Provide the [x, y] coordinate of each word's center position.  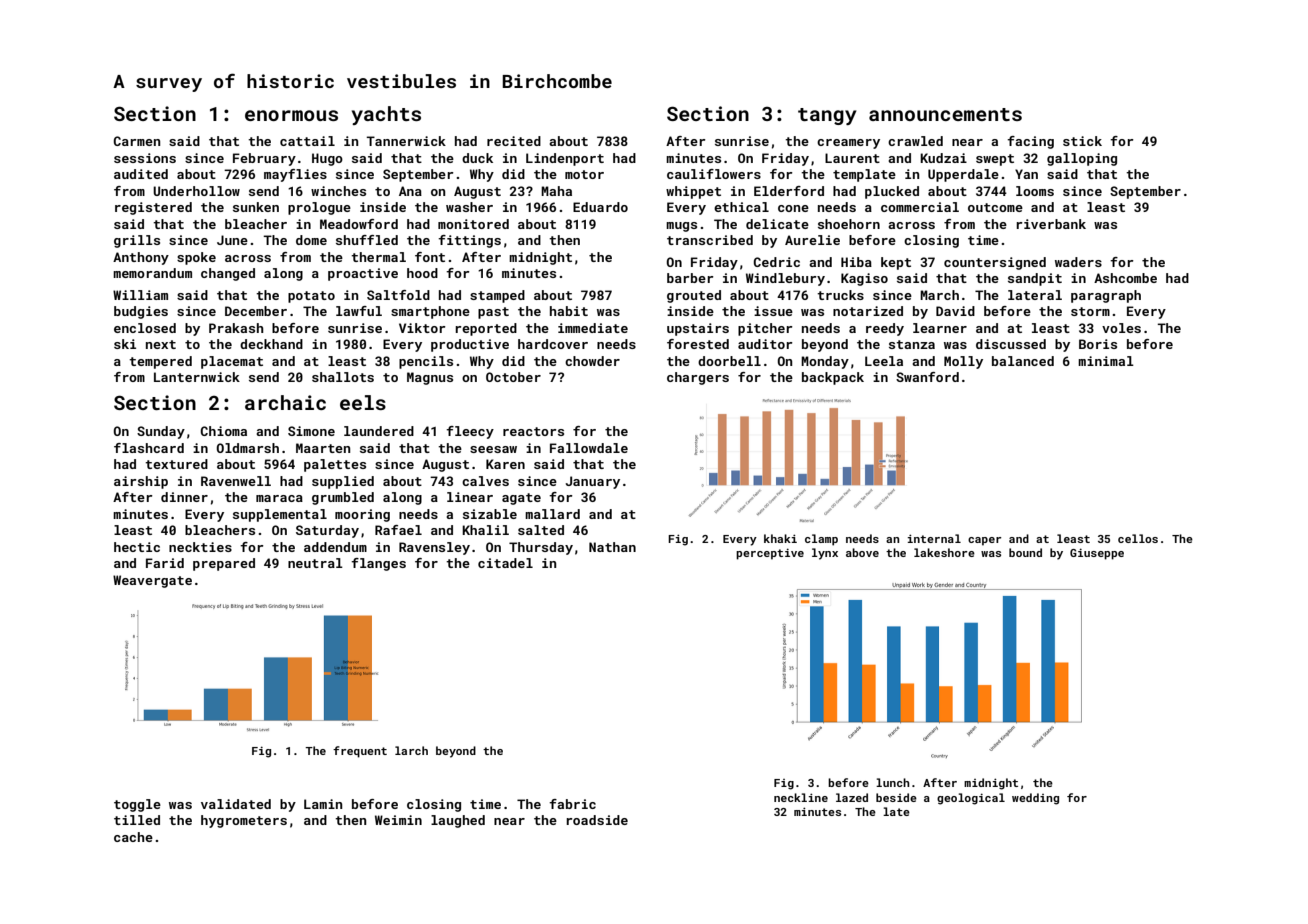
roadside [597, 820]
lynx [825, 554]
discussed [1011, 344]
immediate [593, 328]
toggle [137, 805]
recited [514, 141]
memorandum [152, 273]
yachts [386, 115]
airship [141, 482]
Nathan [612, 547]
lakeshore [944, 552]
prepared [224, 564]
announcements [945, 114]
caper [984, 541]
